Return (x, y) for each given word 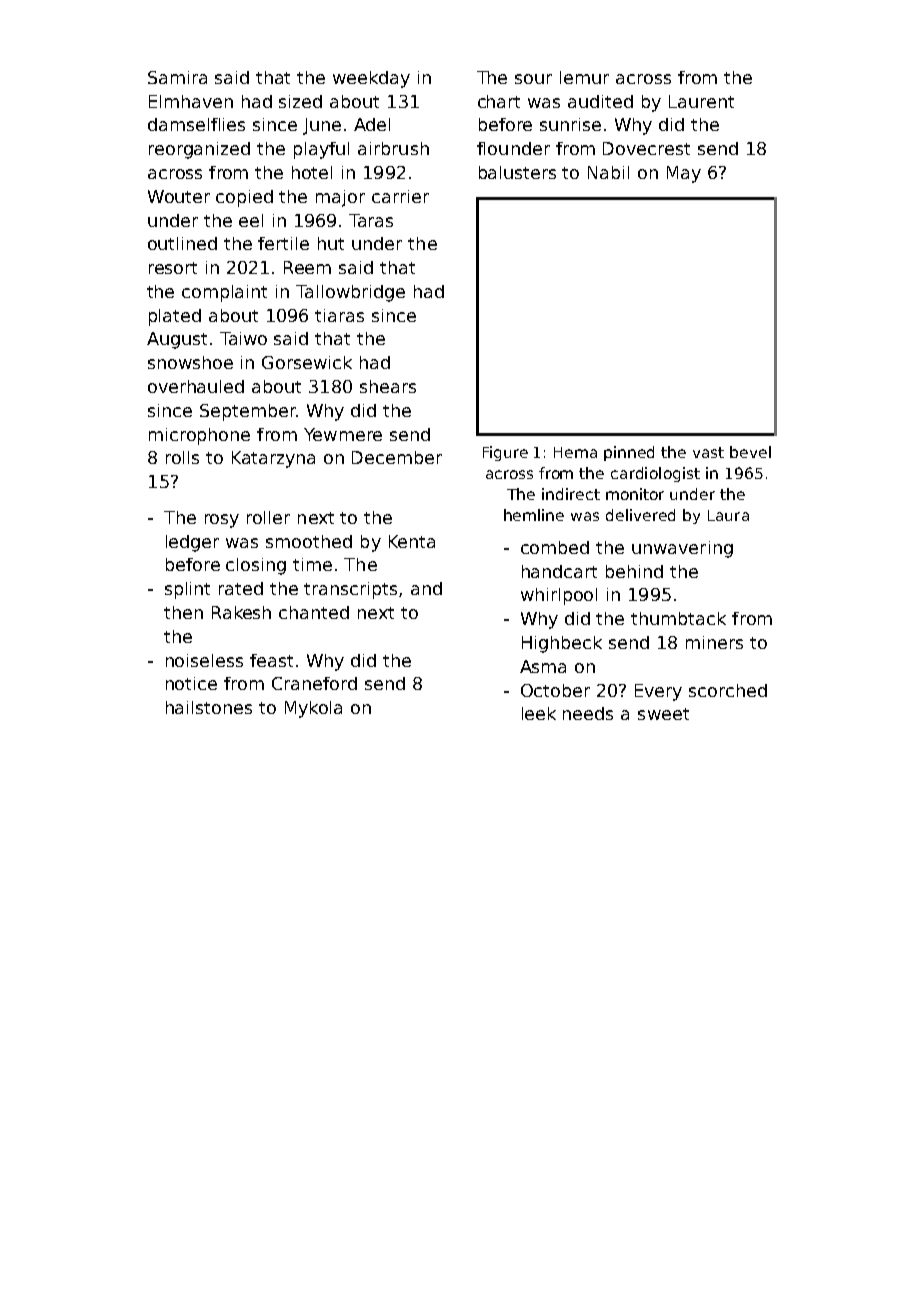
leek (539, 713)
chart (499, 101)
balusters (517, 172)
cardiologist (655, 474)
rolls (182, 457)
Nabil (608, 172)
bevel (750, 452)
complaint (224, 293)
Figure (505, 453)
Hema (575, 452)
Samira (177, 77)
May (684, 174)
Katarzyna (273, 459)
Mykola (313, 709)
